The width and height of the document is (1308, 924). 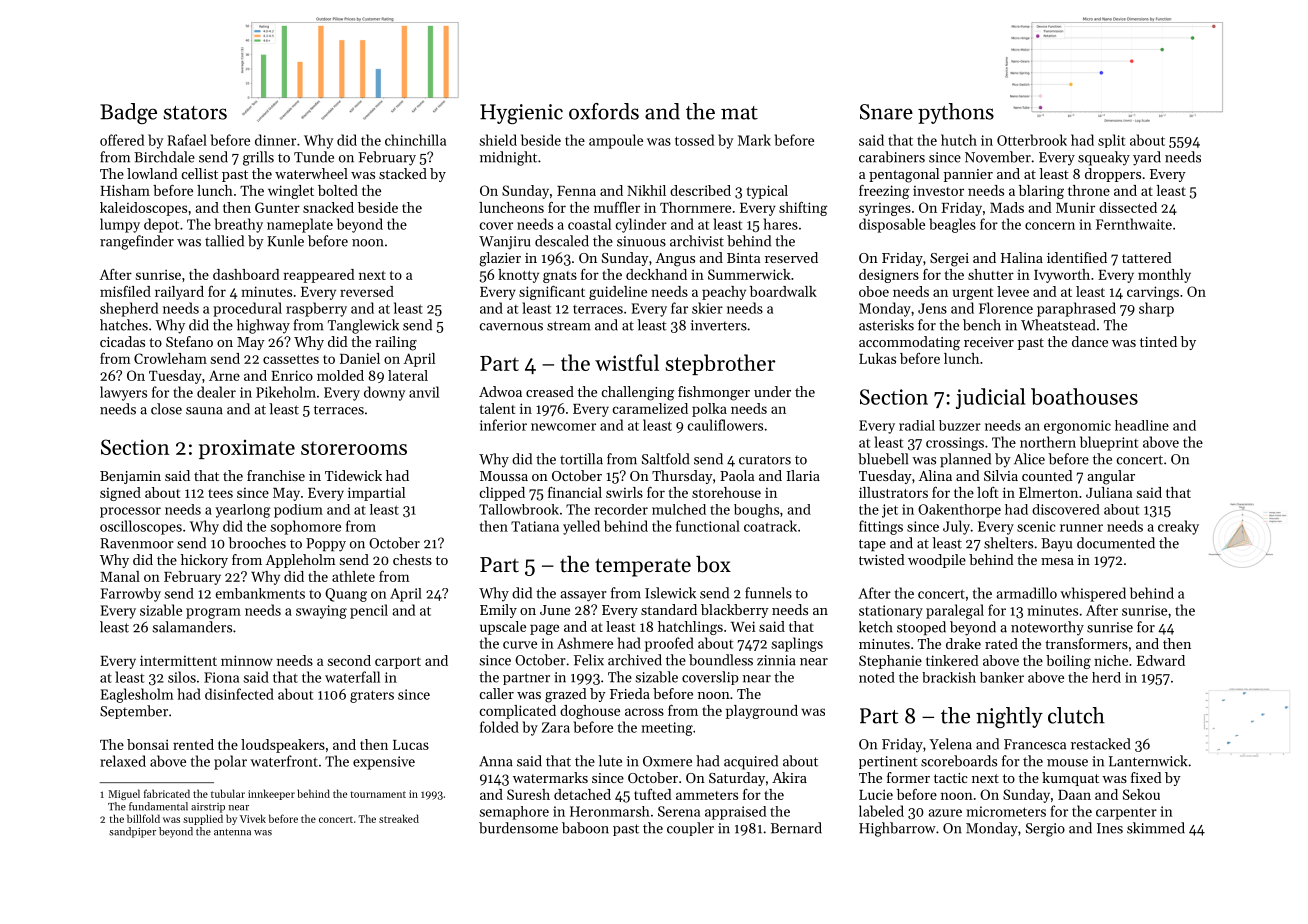 I want to click on Appleholm, so click(x=301, y=561).
